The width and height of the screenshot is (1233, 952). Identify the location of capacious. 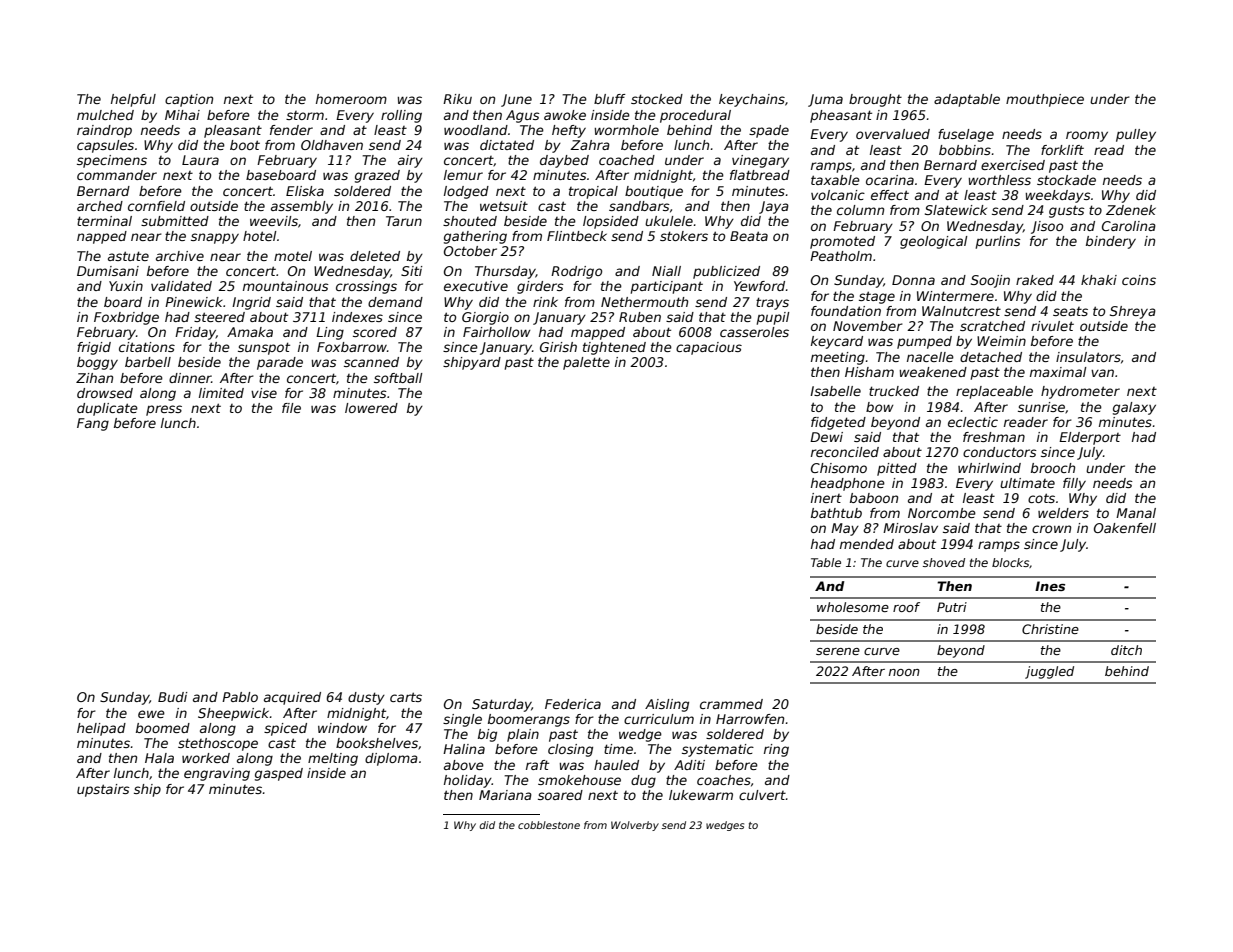
(709, 348).
